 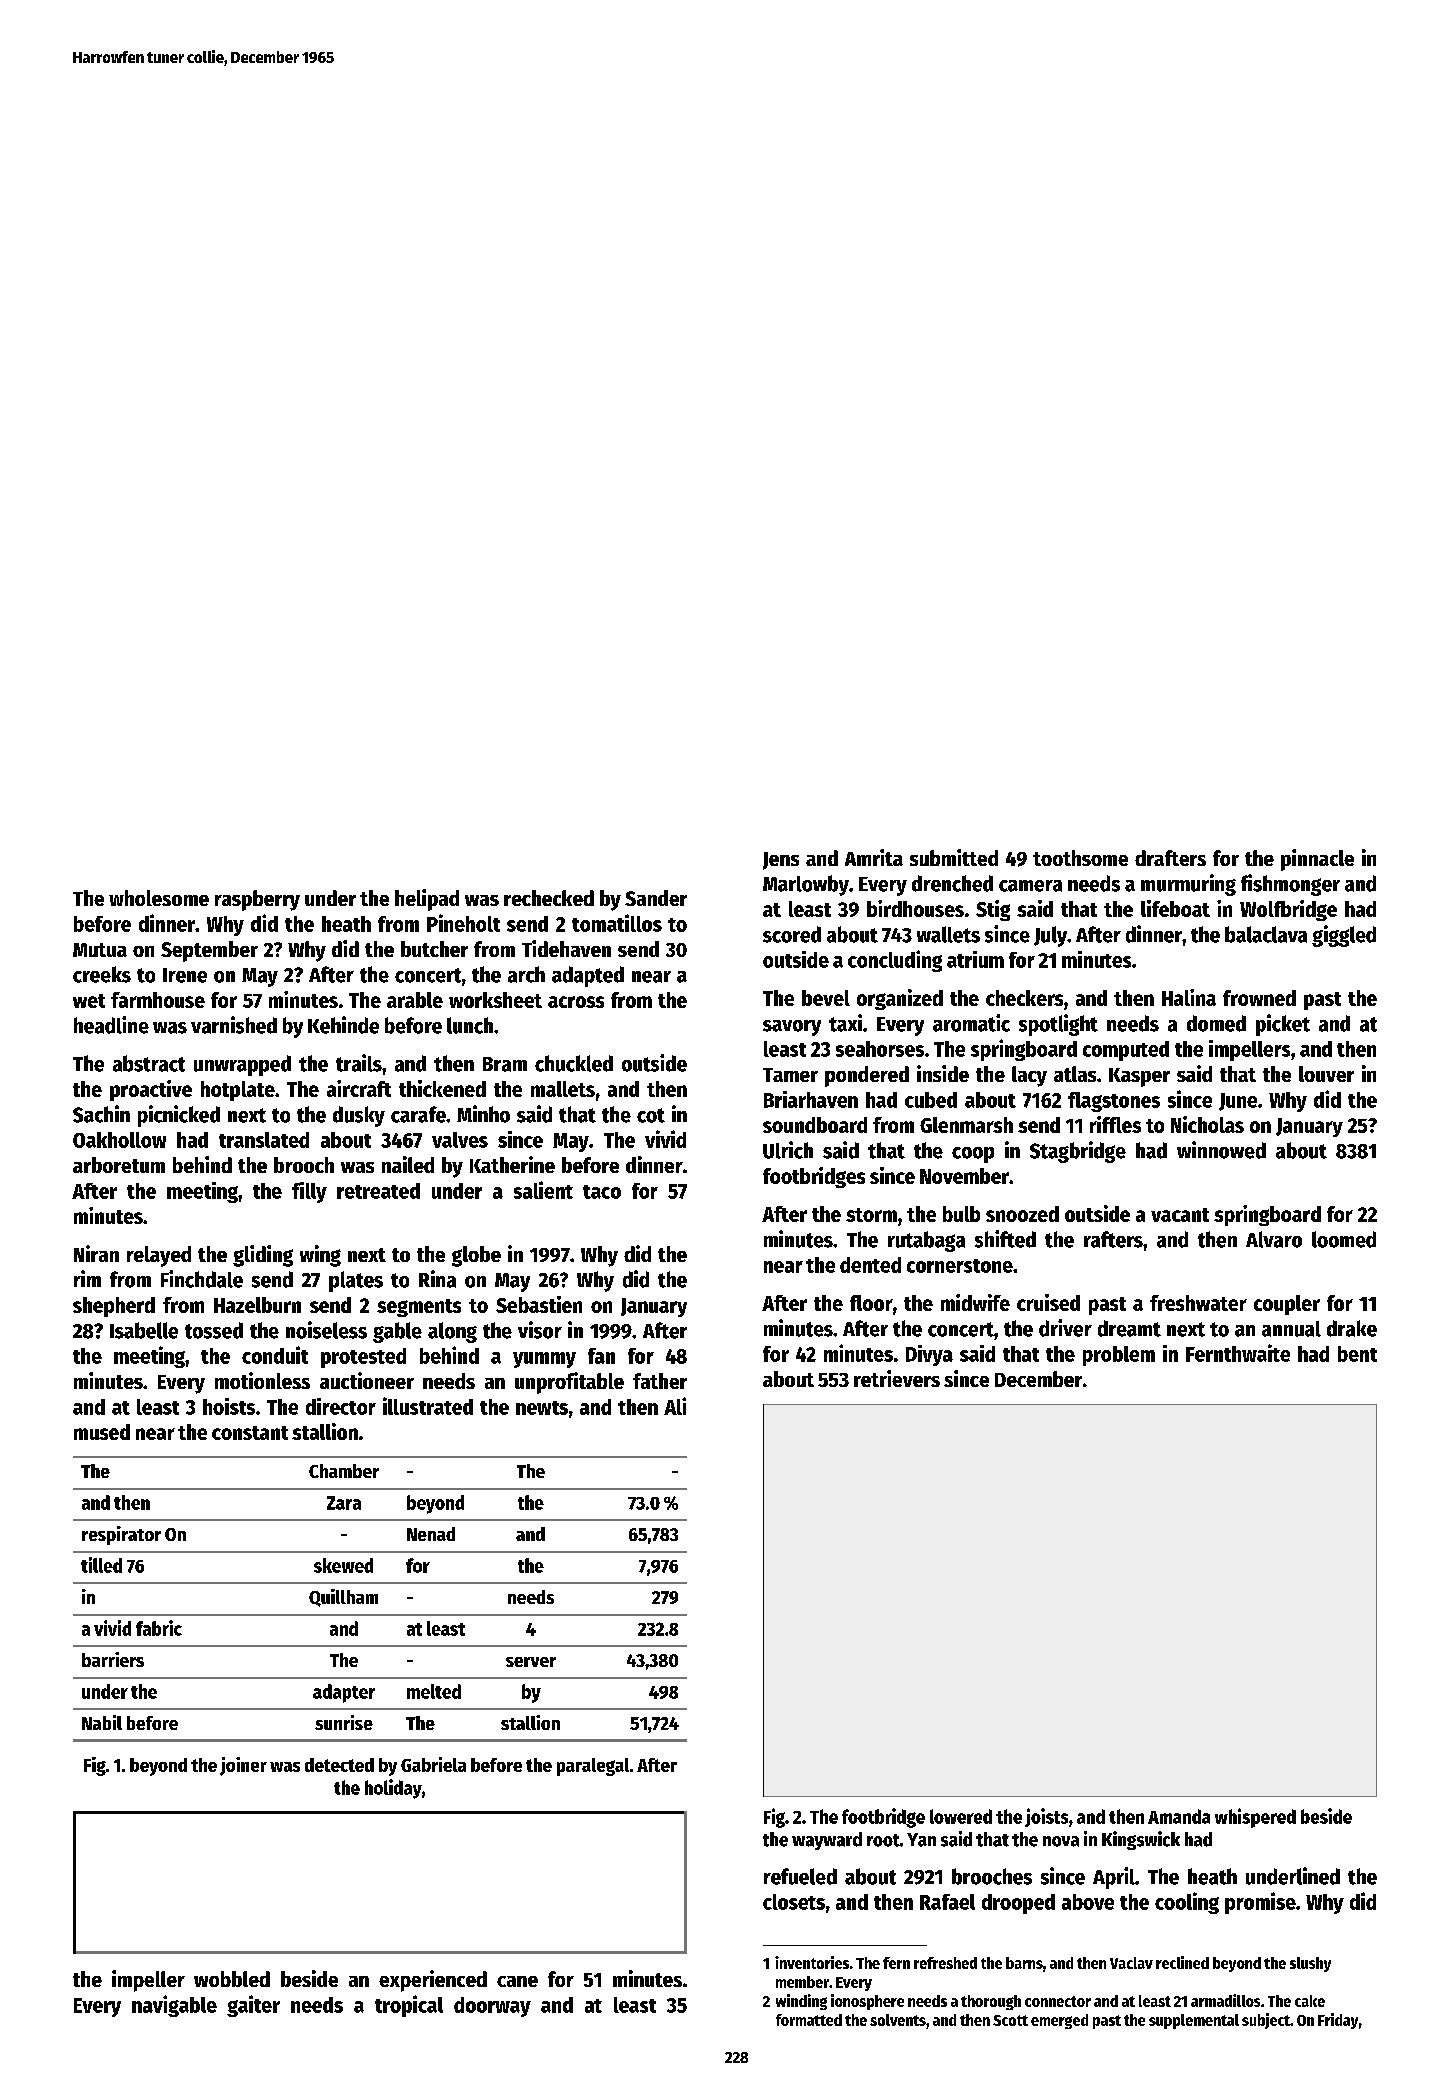 What do you see at coordinates (1131, 1963) in the document?
I see `Vaclav` at bounding box center [1131, 1963].
